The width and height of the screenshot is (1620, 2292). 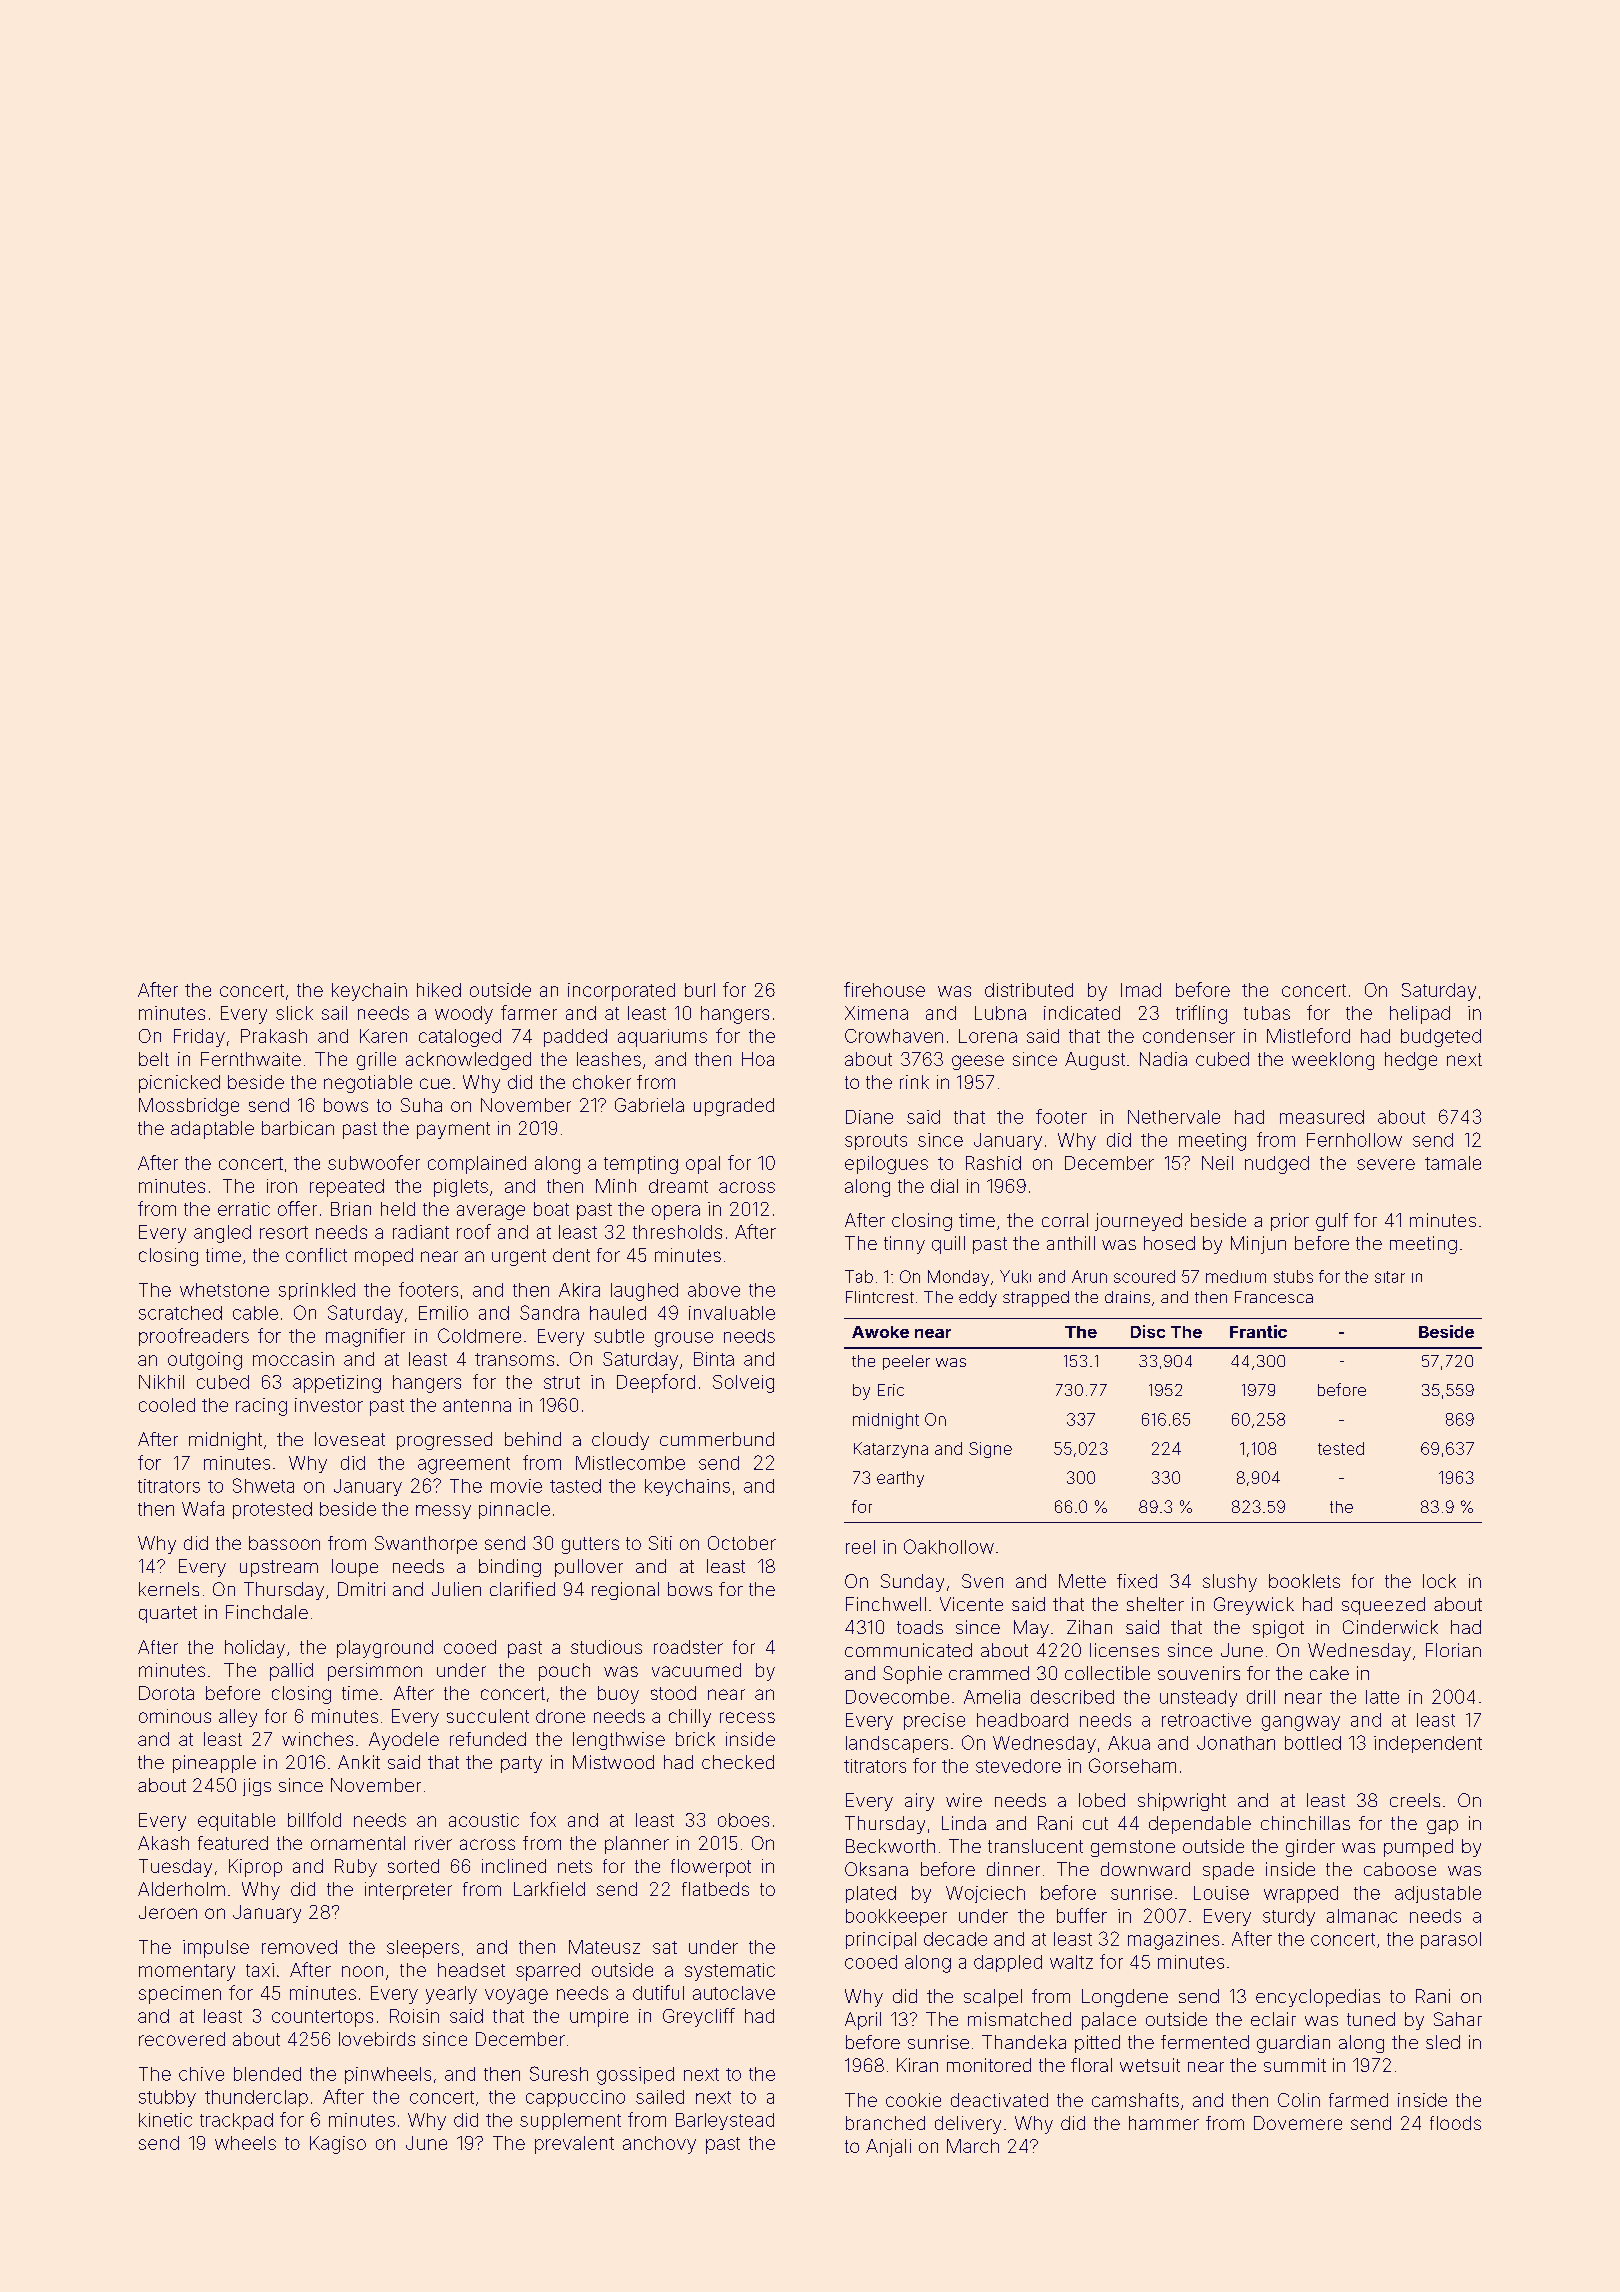 What do you see at coordinates (1217, 1163) in the screenshot?
I see `Neil` at bounding box center [1217, 1163].
